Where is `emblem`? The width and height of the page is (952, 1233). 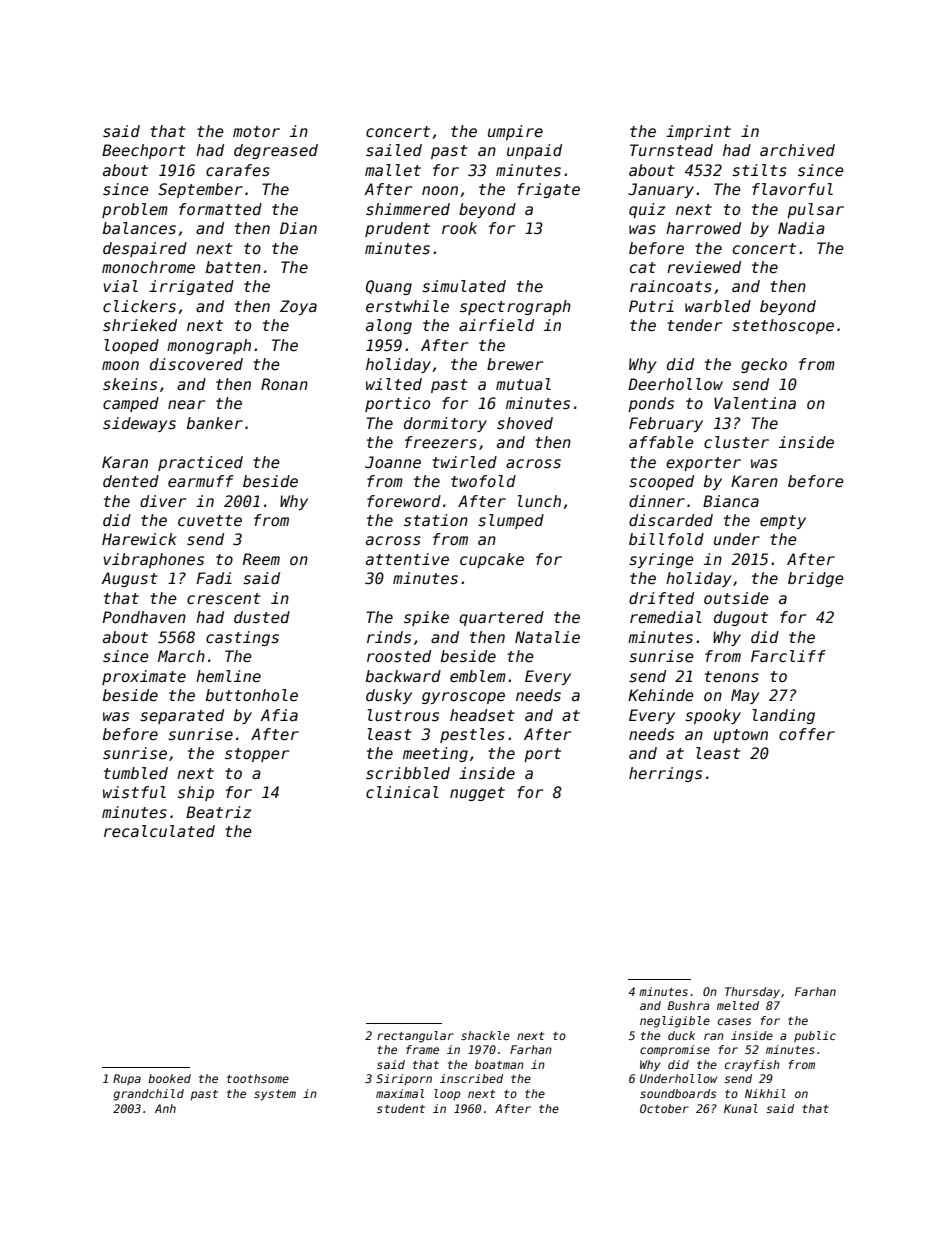
emblem is located at coordinates (478, 676).
